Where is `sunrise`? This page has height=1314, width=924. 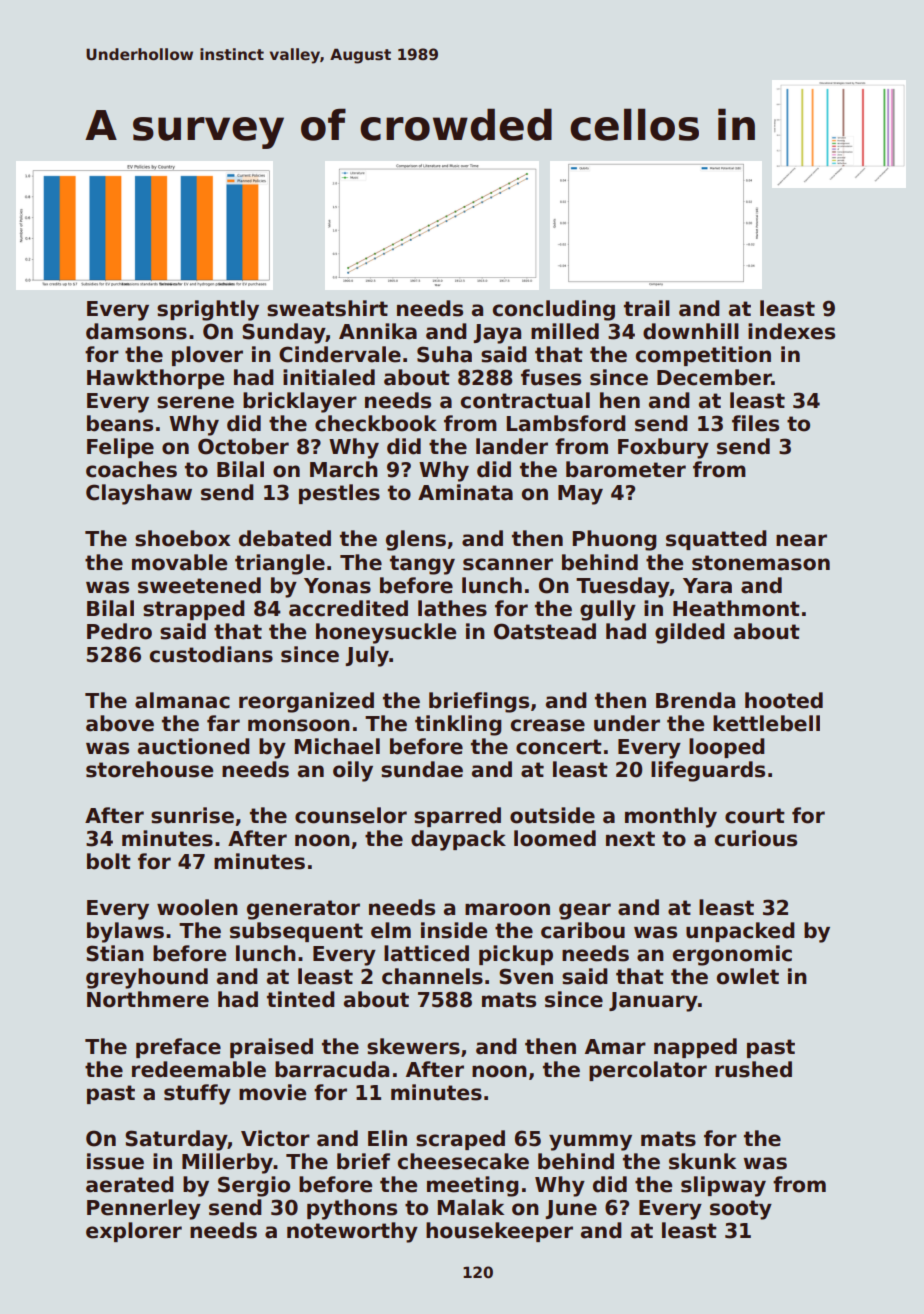
sunrise is located at coordinates (192, 815).
